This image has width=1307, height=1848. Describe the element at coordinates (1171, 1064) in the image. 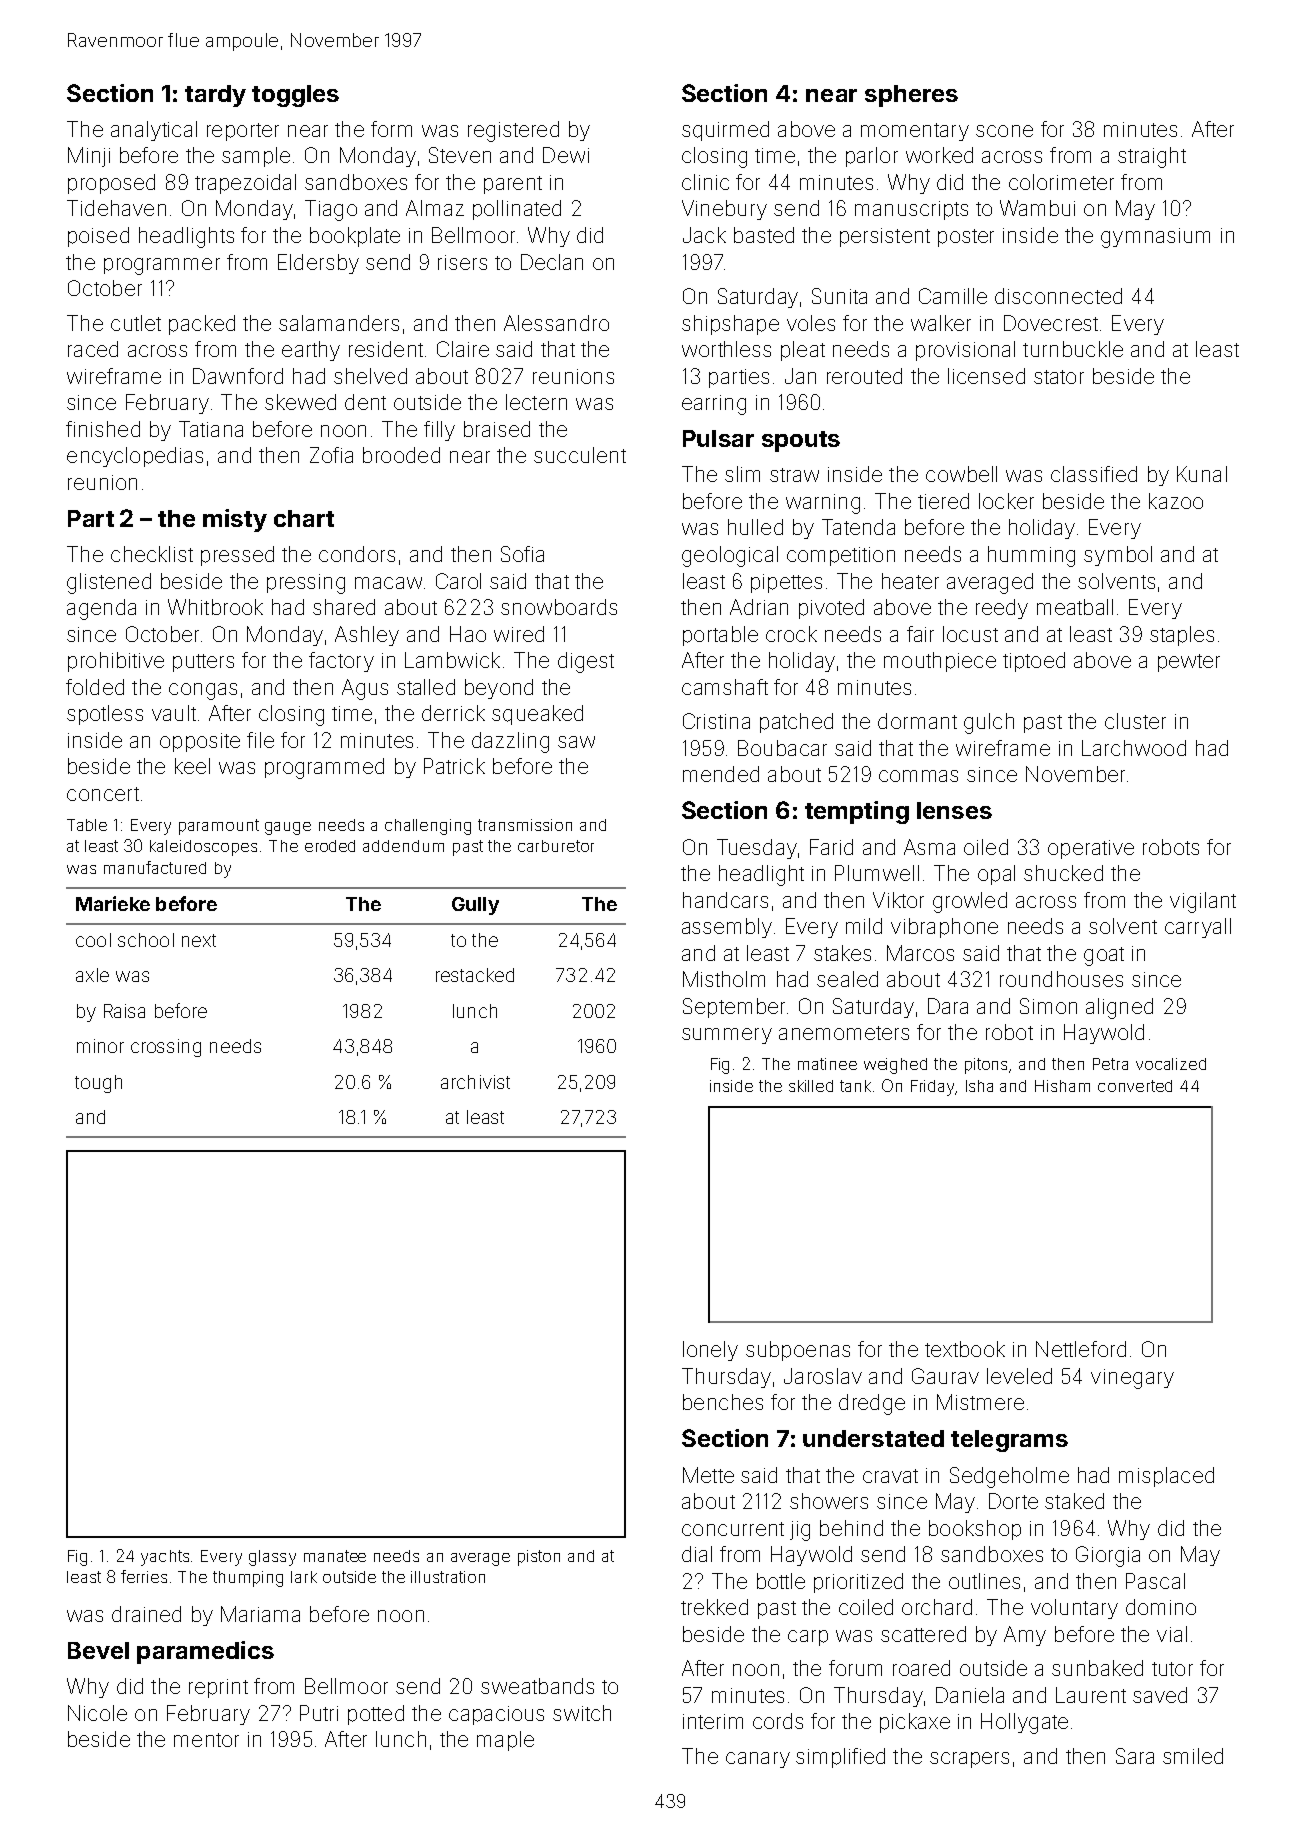

I see `vocalized` at that location.
